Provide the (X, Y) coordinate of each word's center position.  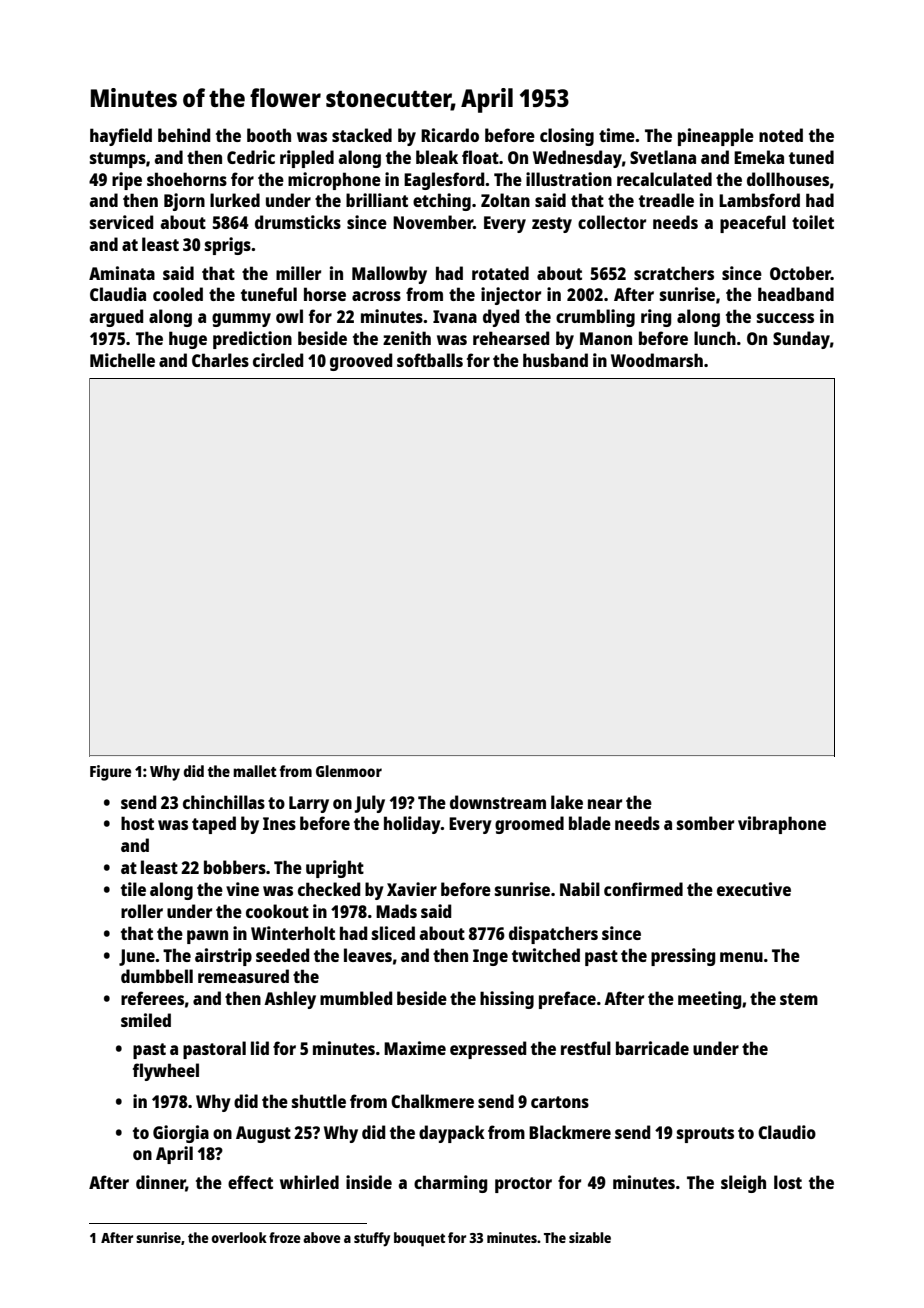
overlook (239, 1237)
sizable (590, 1237)
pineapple (716, 137)
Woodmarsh (657, 360)
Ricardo (450, 135)
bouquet (419, 1239)
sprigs (228, 246)
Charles (220, 360)
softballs (430, 360)
